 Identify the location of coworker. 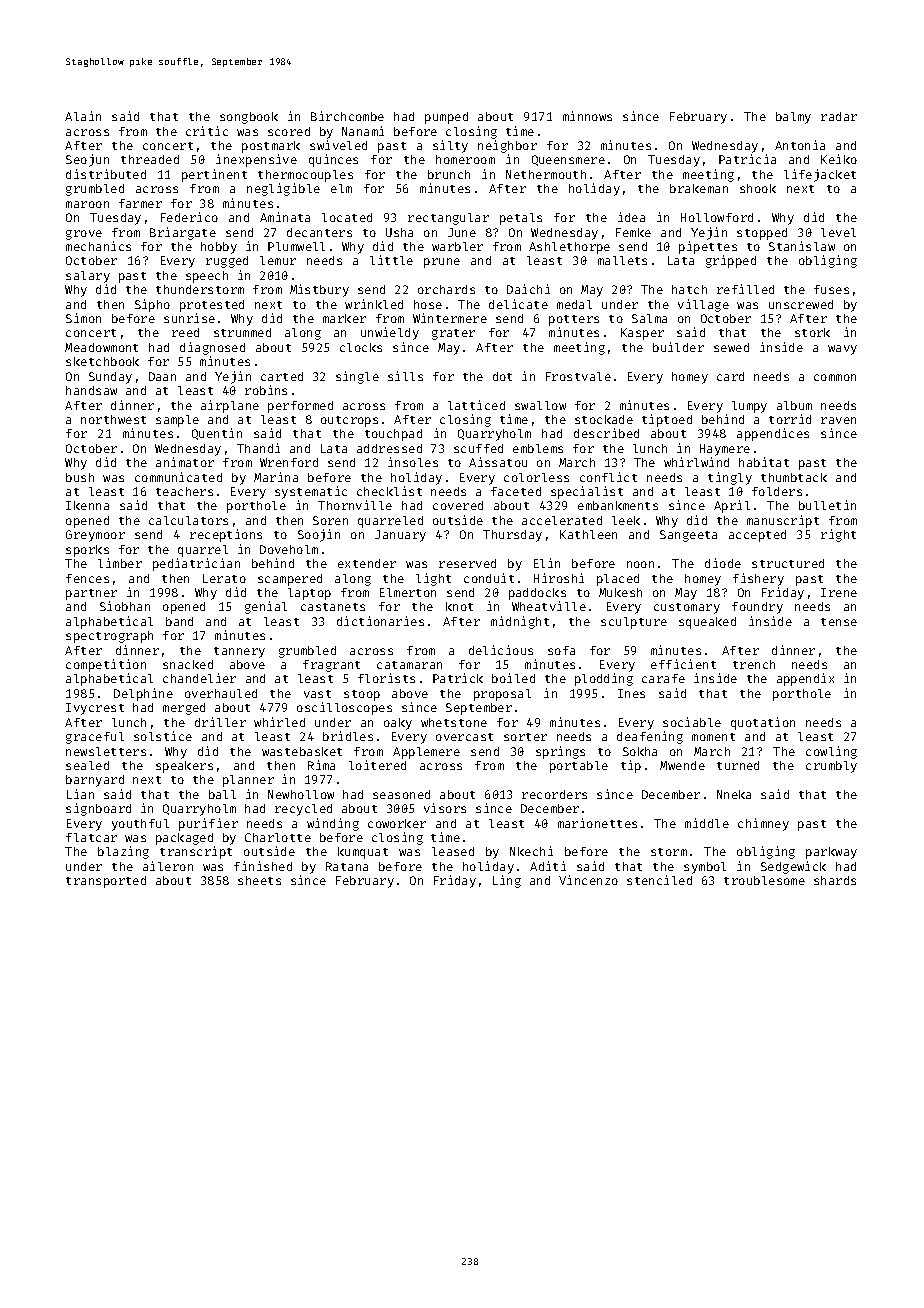
(397, 823).
